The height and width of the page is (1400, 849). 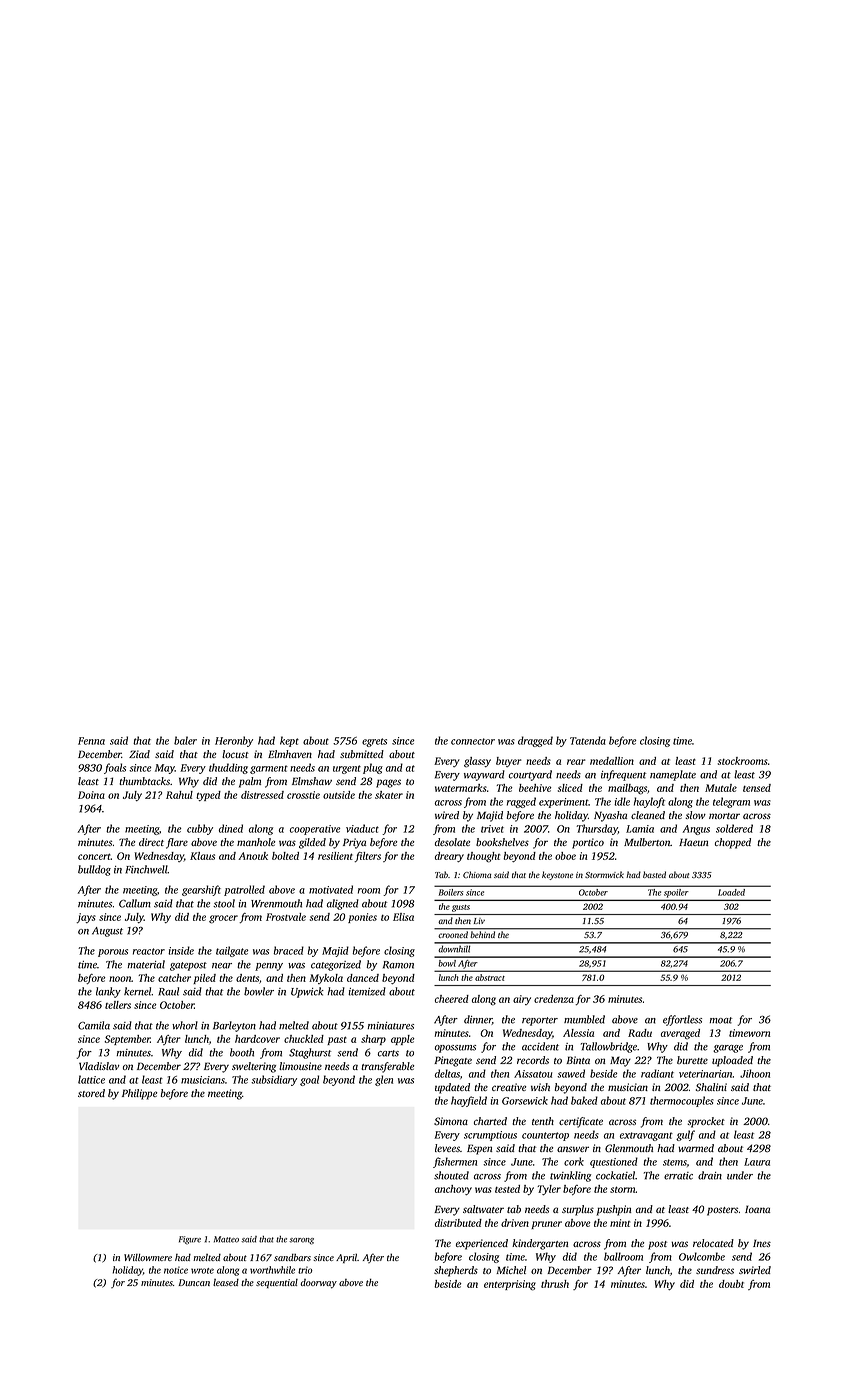 I want to click on Elisa, so click(x=403, y=917).
